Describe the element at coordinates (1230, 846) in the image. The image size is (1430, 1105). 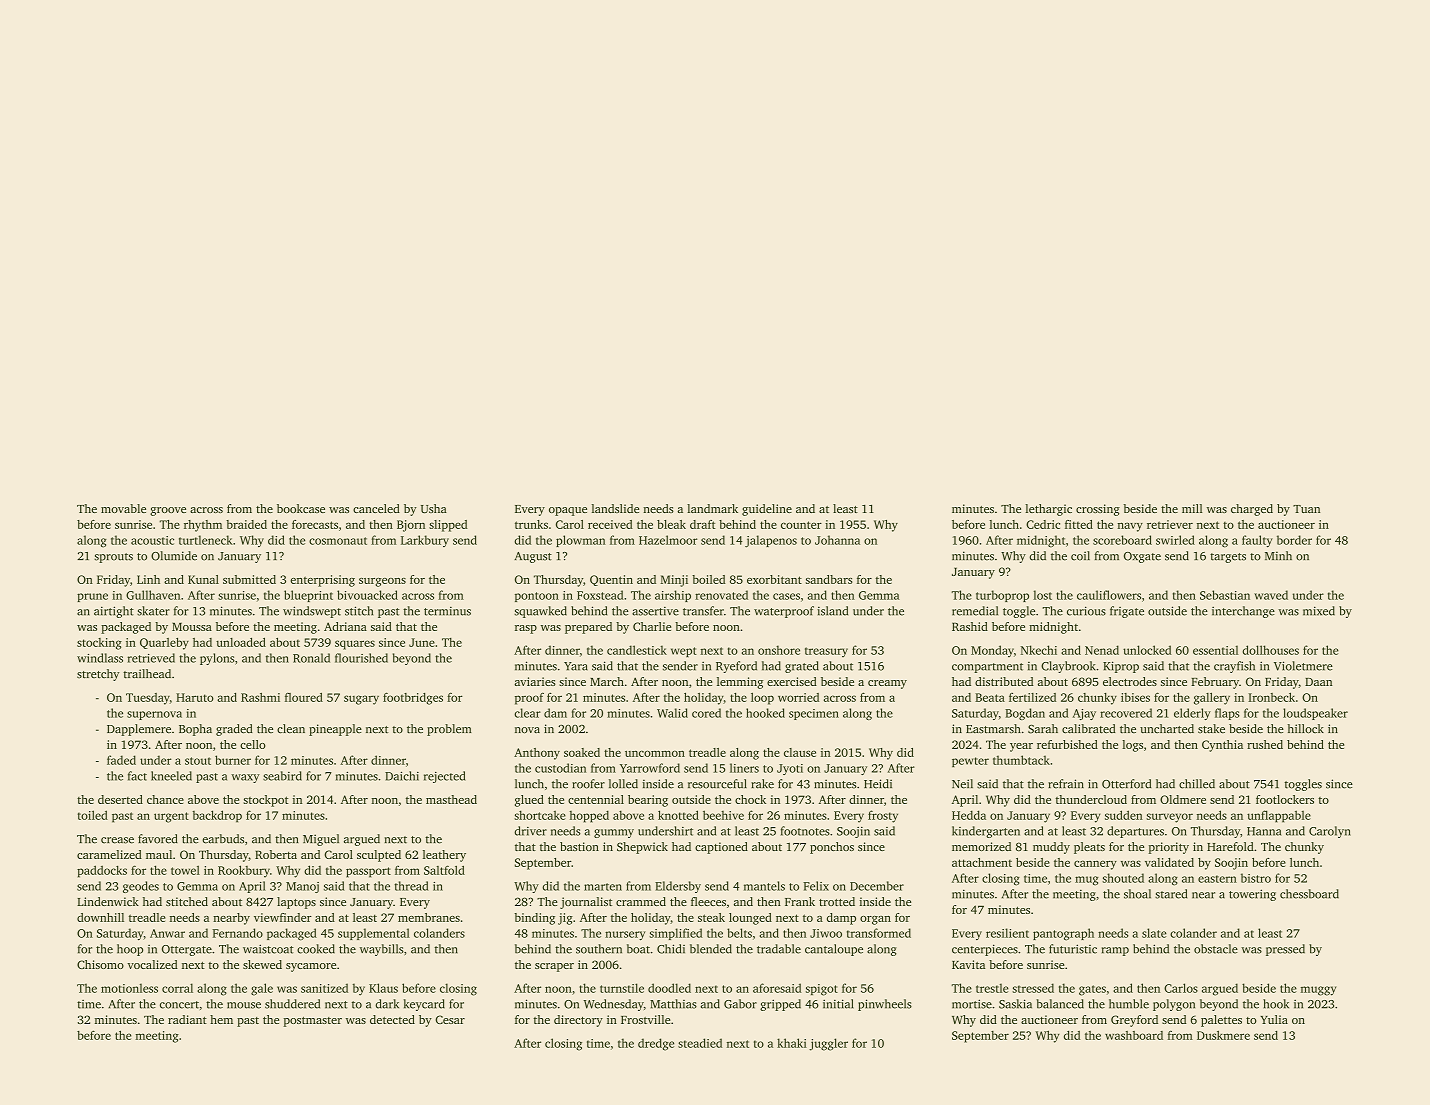
I see `Harefold` at that location.
